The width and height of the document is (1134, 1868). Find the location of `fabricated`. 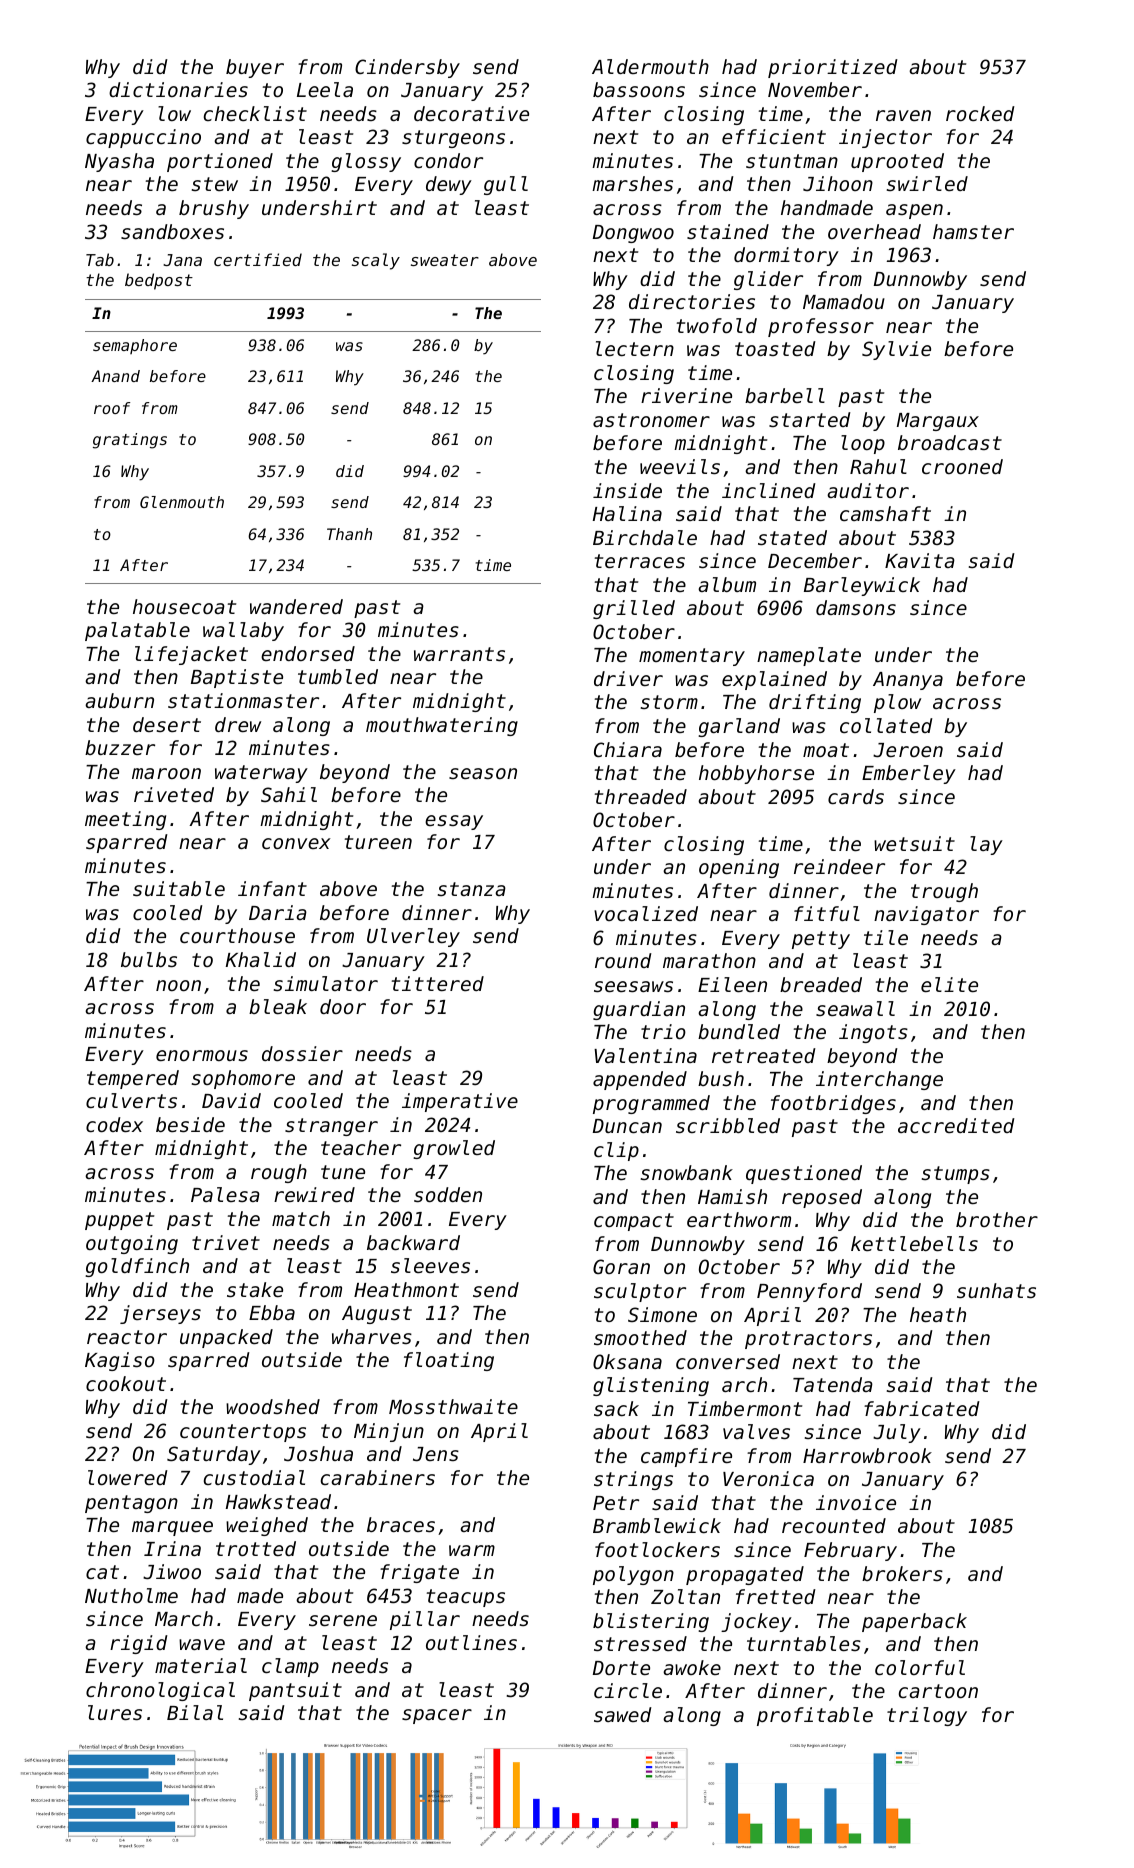

fabricated is located at coordinates (922, 1408).
